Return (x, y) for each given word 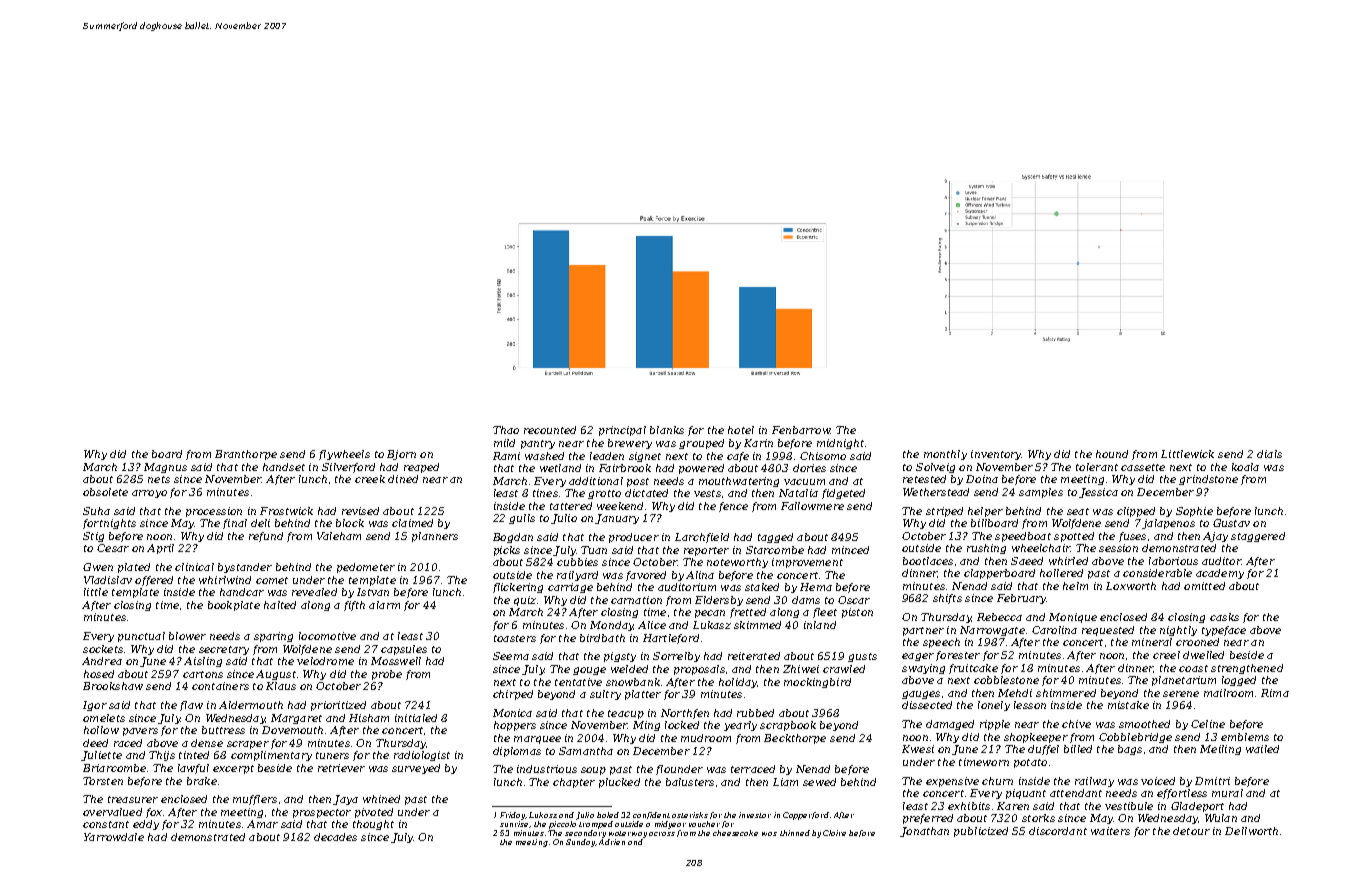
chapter (574, 783)
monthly (945, 455)
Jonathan (924, 832)
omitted (1204, 586)
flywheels (344, 455)
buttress (223, 730)
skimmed (757, 625)
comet (272, 580)
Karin (758, 443)
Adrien (612, 842)
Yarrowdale (114, 837)
